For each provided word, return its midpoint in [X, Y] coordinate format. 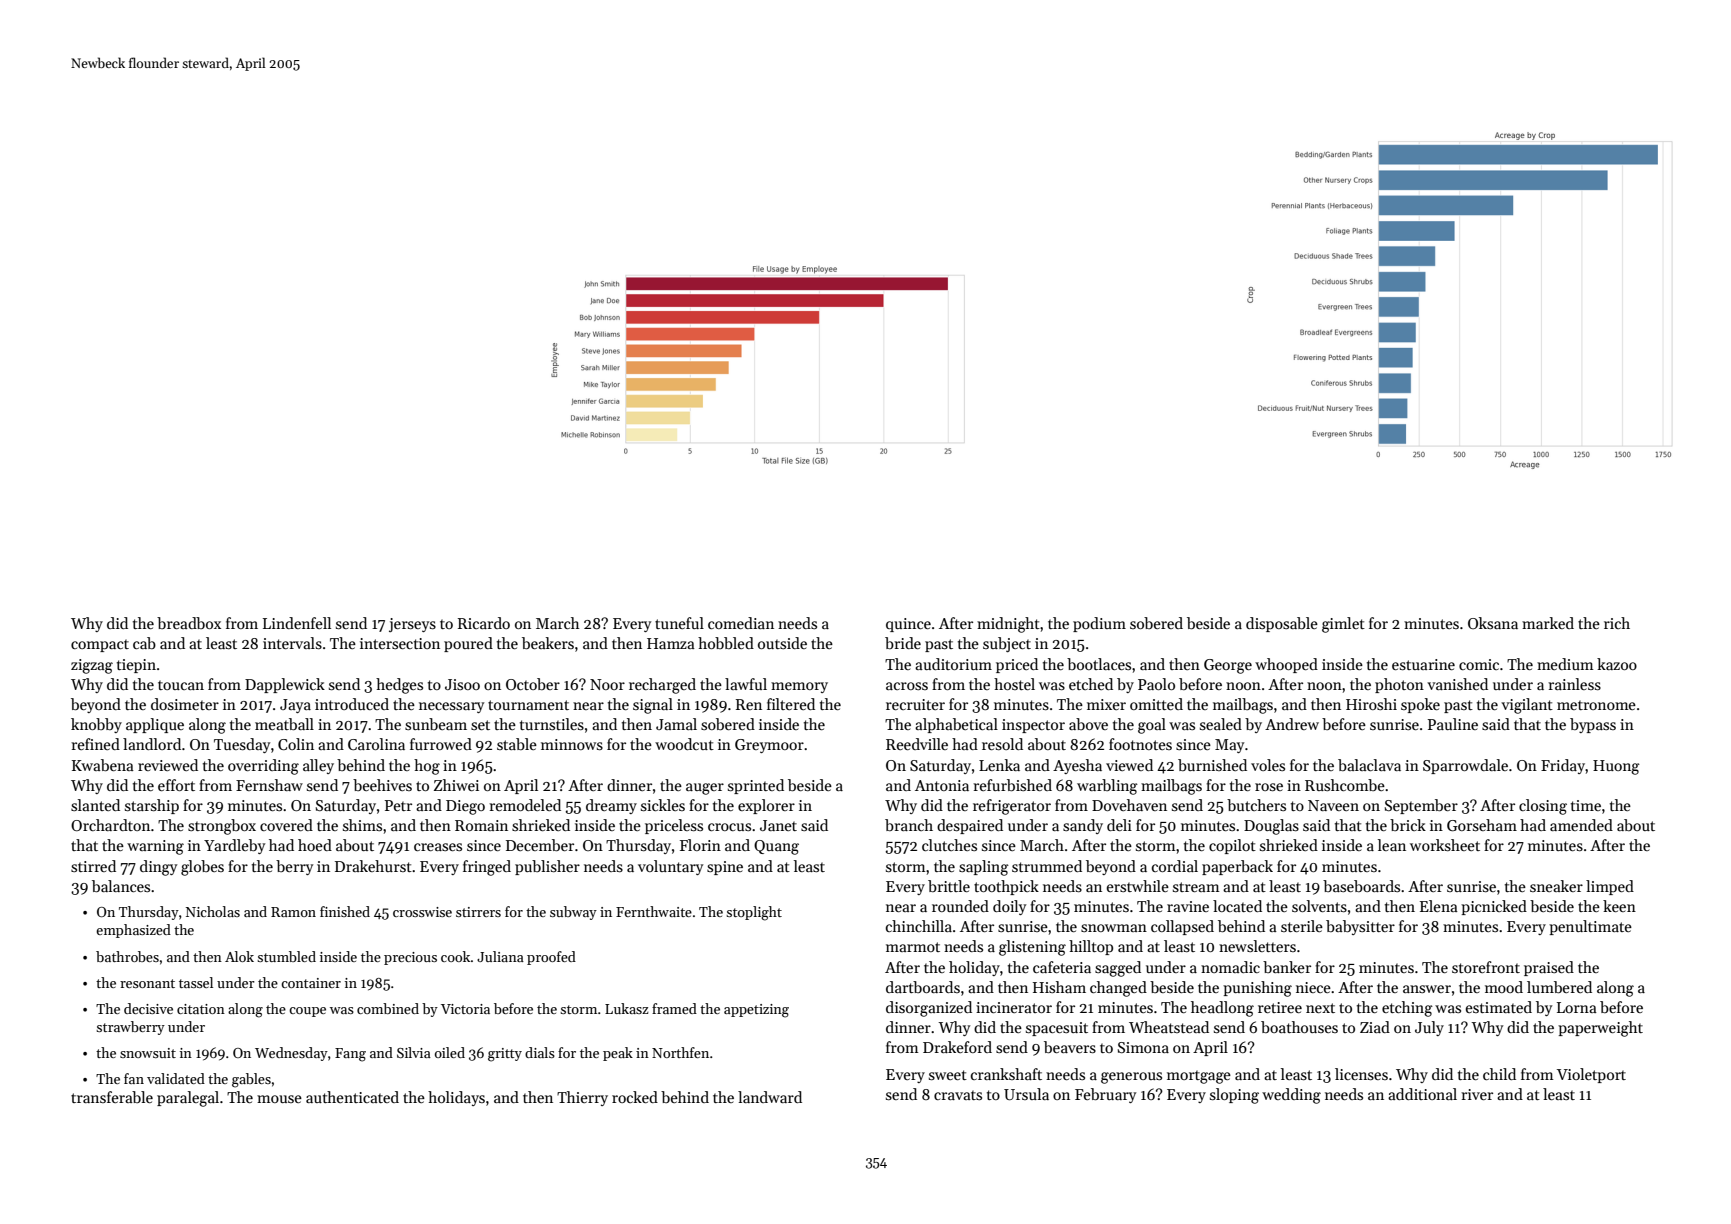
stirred [93, 866]
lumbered [1559, 987]
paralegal [188, 1099]
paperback [1237, 867]
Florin [700, 845]
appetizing [756, 1011]
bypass [1593, 725]
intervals [292, 643]
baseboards [1361, 886]
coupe [307, 1012]
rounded [960, 906]
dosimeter [185, 704]
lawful [746, 684]
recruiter [915, 704]
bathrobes [127, 956]
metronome [1596, 705]
